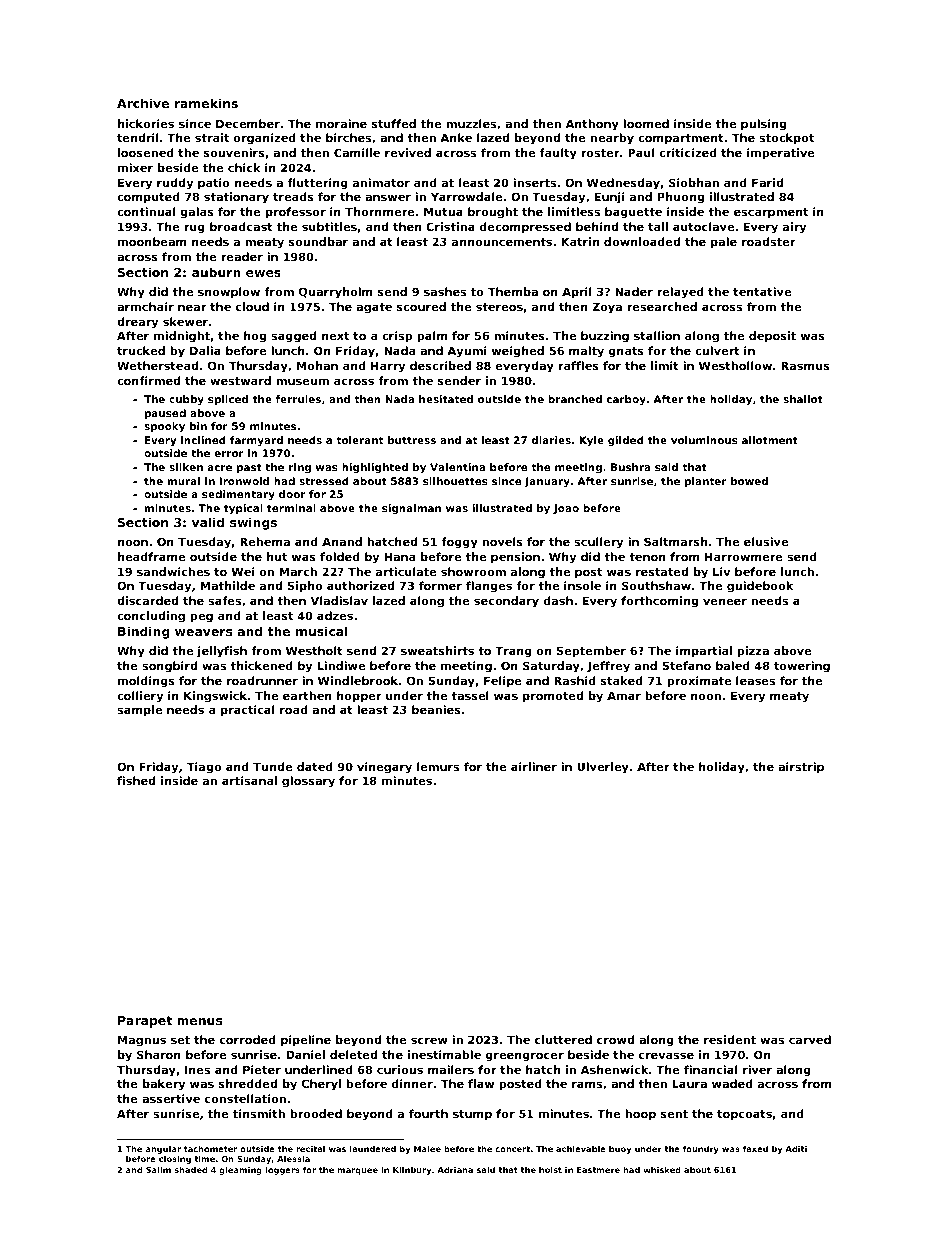 The width and height of the screenshot is (952, 1233). I want to click on elusive, so click(766, 541).
